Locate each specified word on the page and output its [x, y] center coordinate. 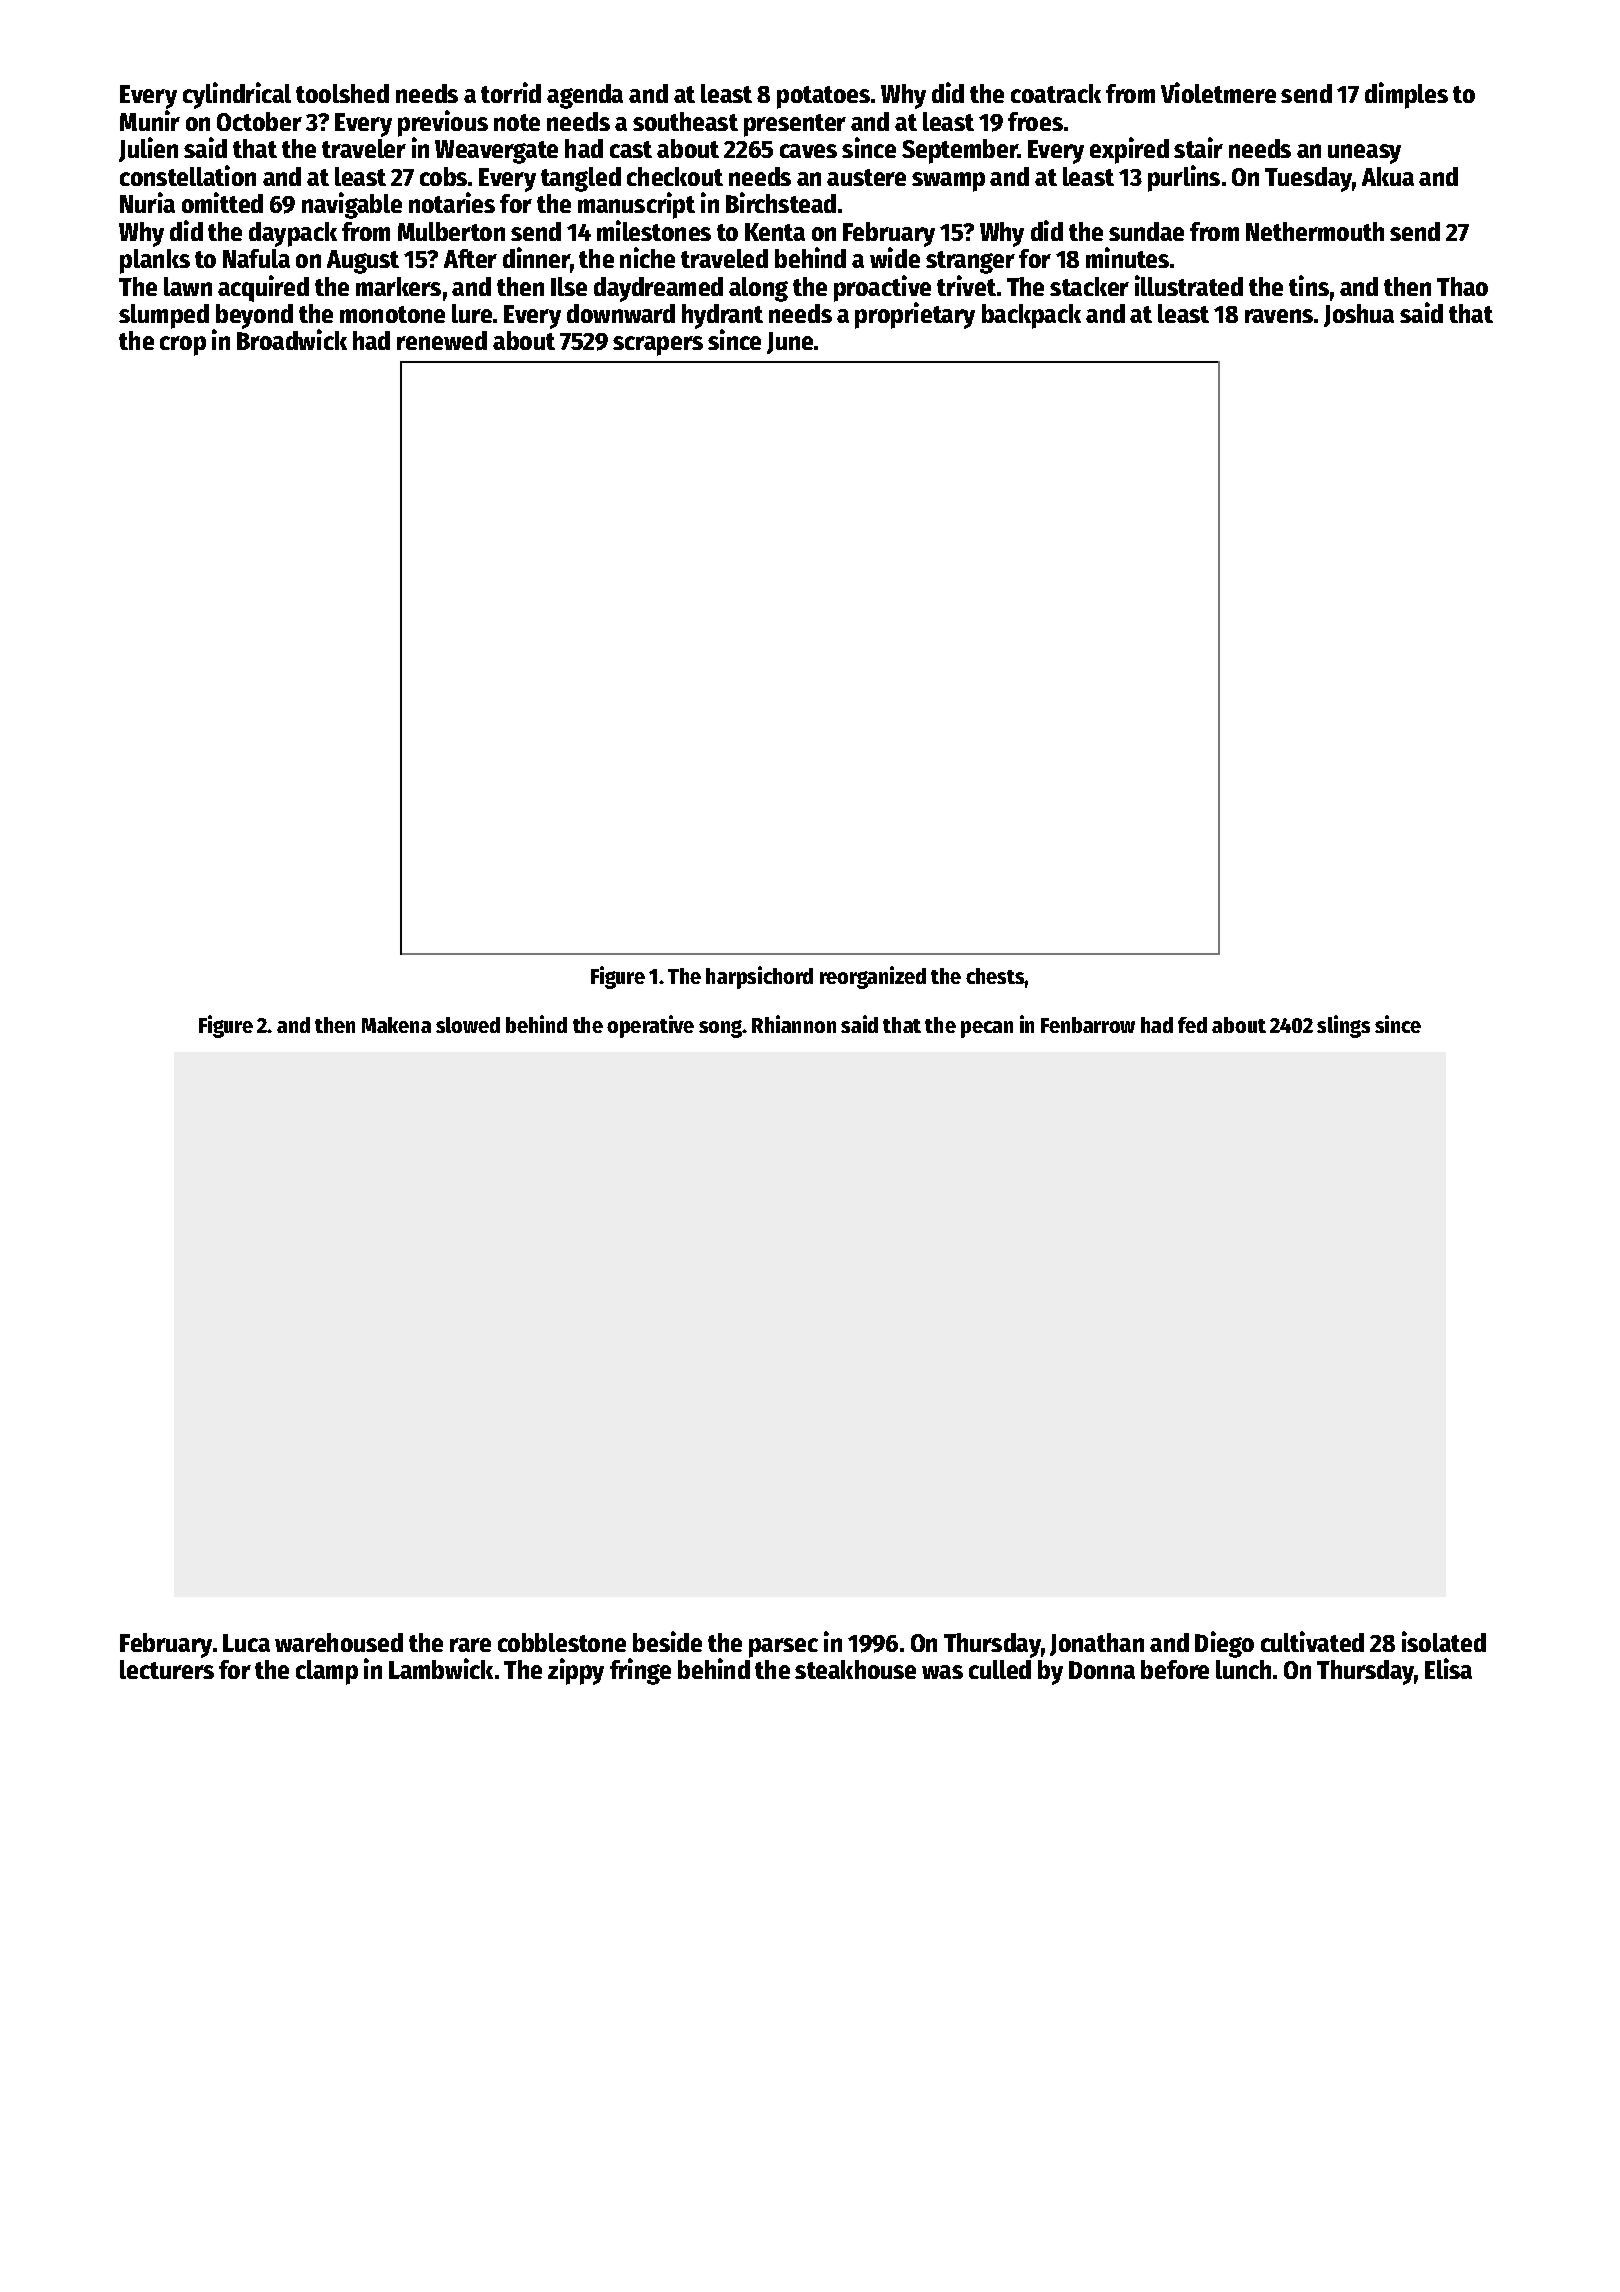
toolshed [342, 93]
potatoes [823, 97]
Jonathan [1097, 1644]
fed [1192, 1025]
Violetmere [1218, 92]
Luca [246, 1643]
